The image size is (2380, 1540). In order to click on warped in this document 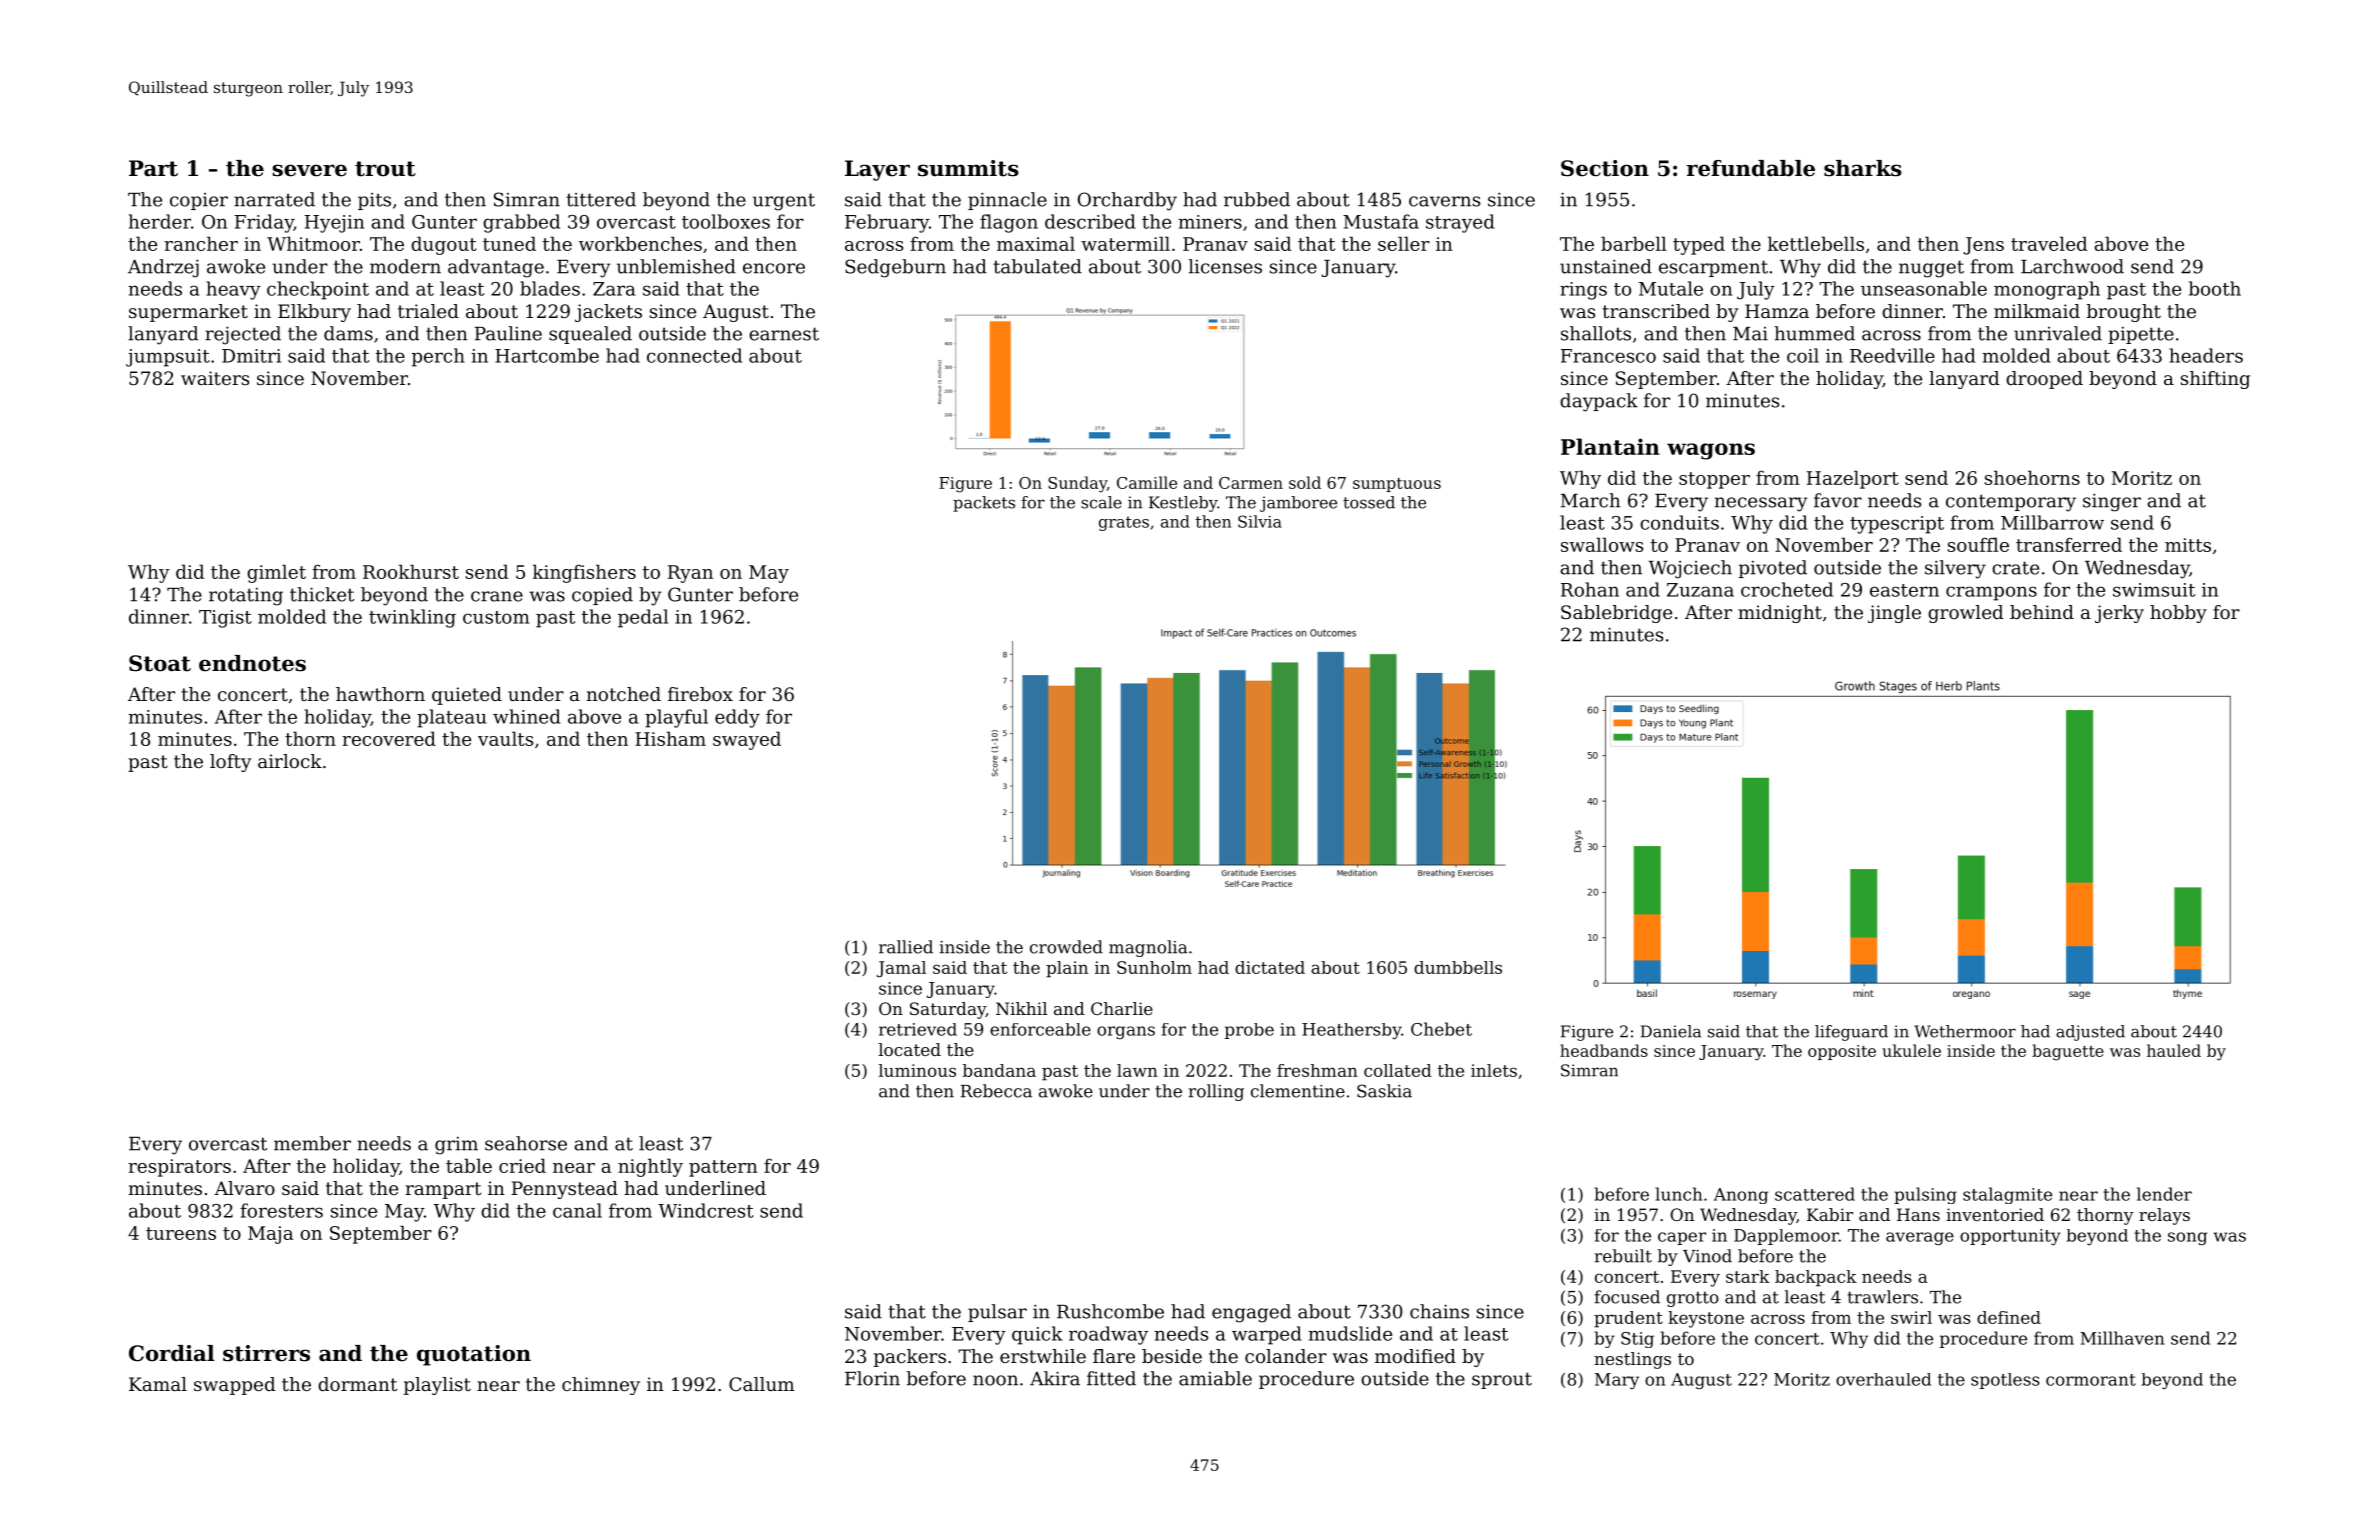, I will do `click(1267, 1335)`.
